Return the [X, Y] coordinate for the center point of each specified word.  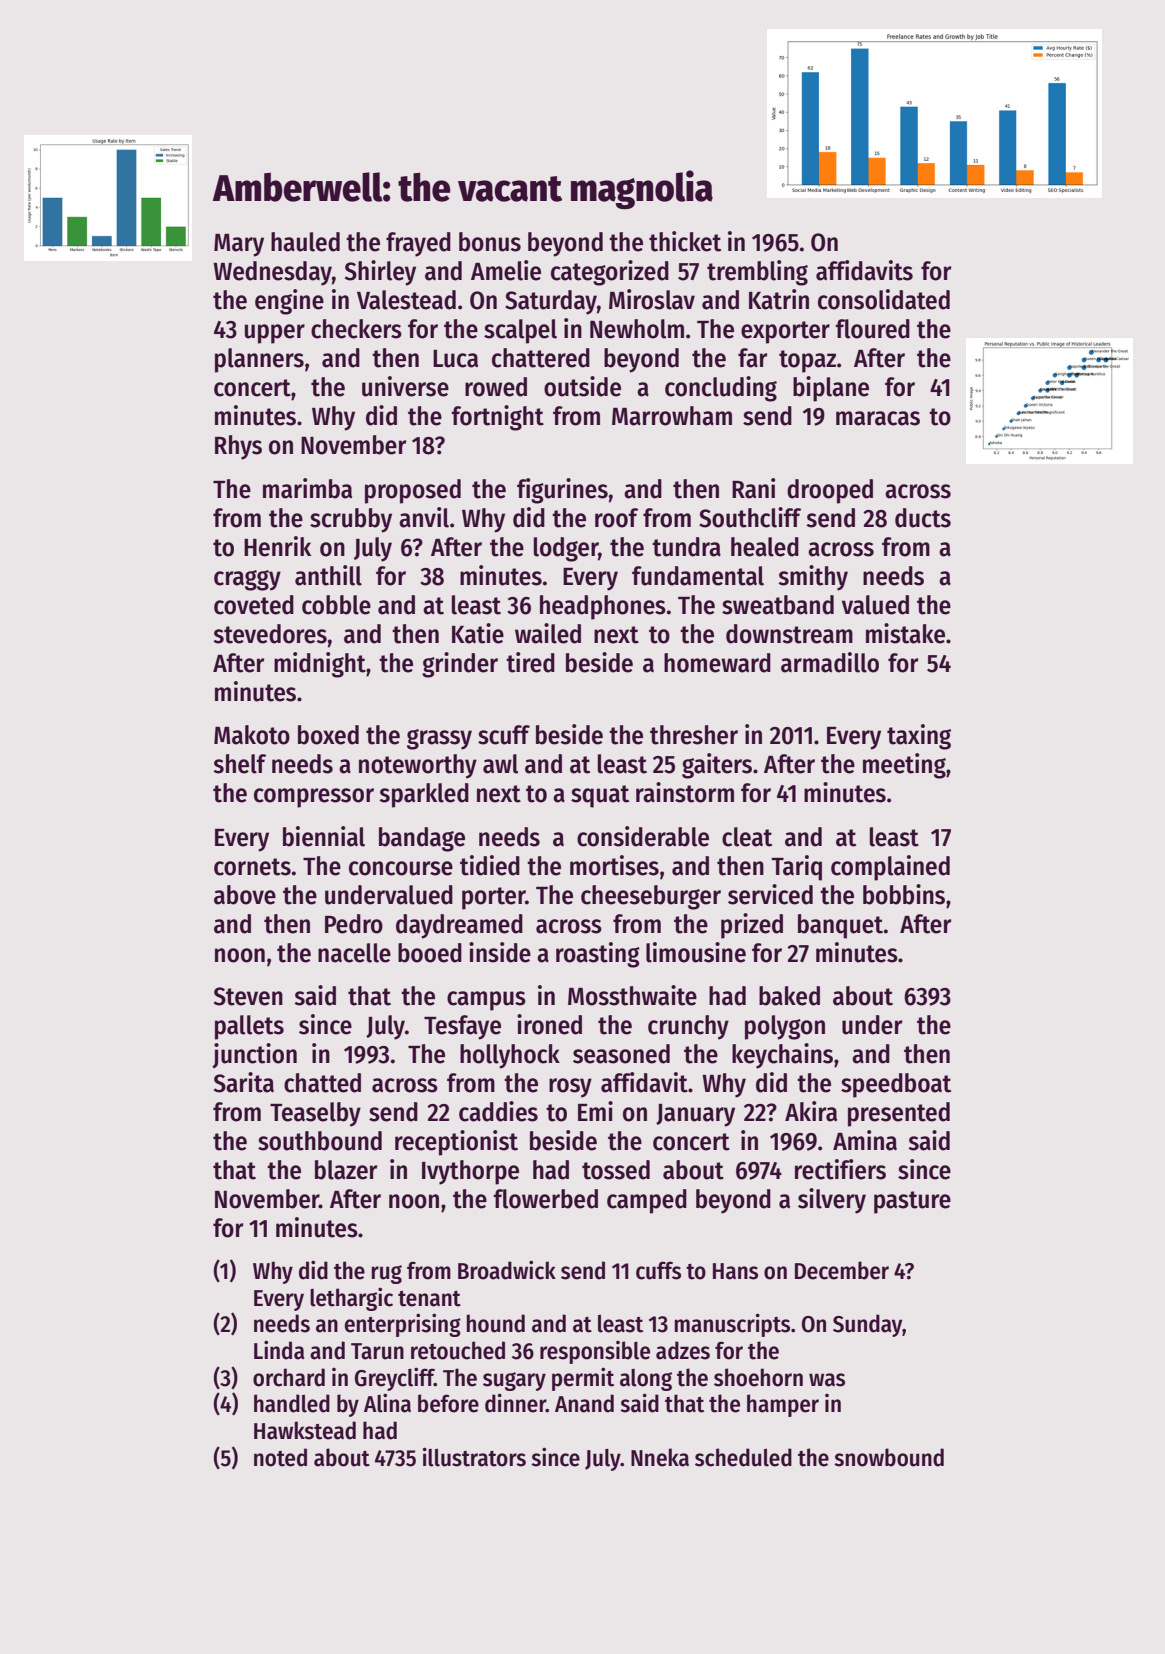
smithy [813, 578]
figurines [562, 491]
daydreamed [459, 926]
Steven [248, 996]
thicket [685, 241]
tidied [490, 865]
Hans [735, 1271]
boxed [328, 735]
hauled [305, 242]
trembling [757, 273]
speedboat [896, 1085]
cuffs [658, 1270]
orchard [289, 1377]
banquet [840, 926]
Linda [279, 1350]
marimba [307, 488]
